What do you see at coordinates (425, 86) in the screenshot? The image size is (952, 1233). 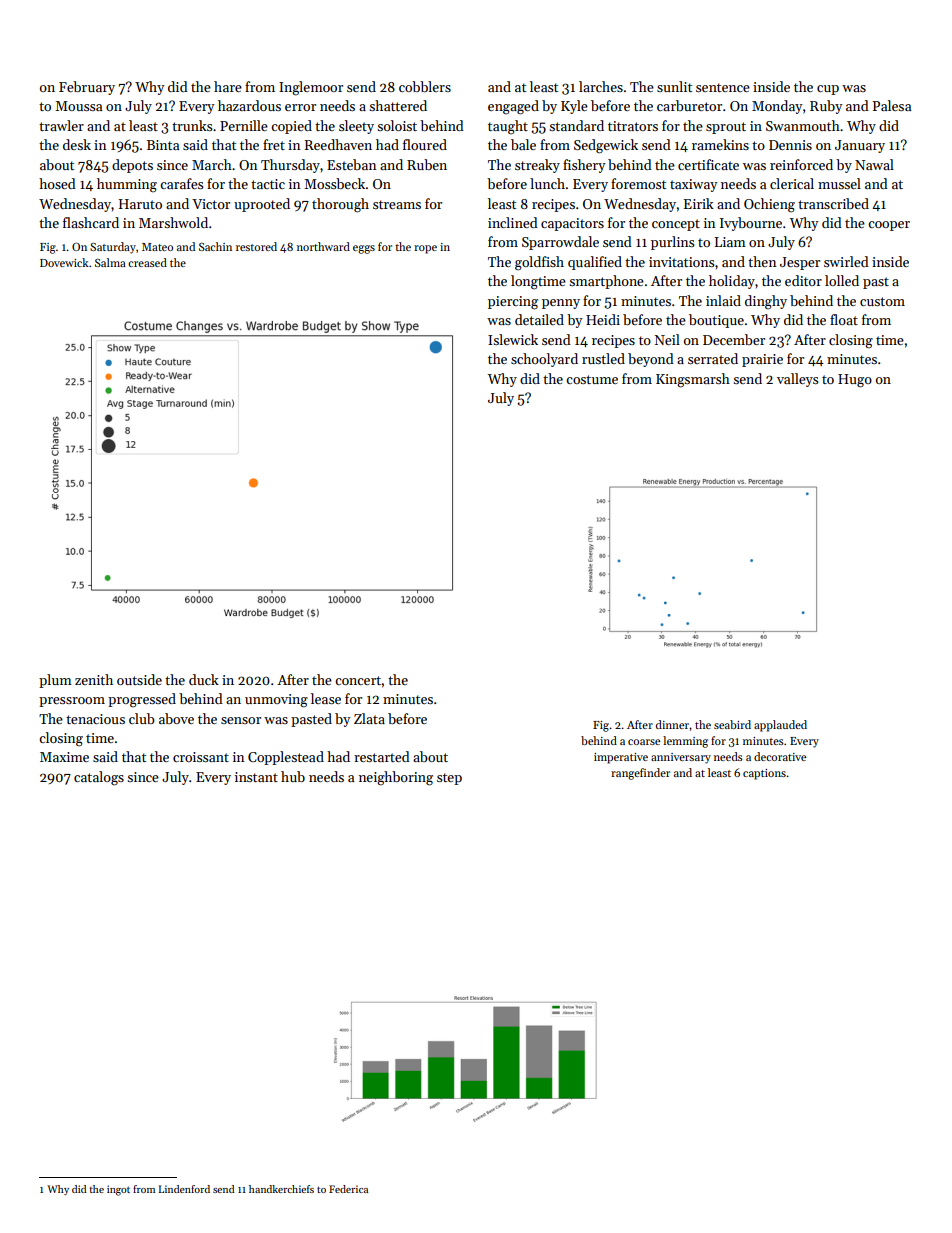 I see `cobblers` at bounding box center [425, 86].
